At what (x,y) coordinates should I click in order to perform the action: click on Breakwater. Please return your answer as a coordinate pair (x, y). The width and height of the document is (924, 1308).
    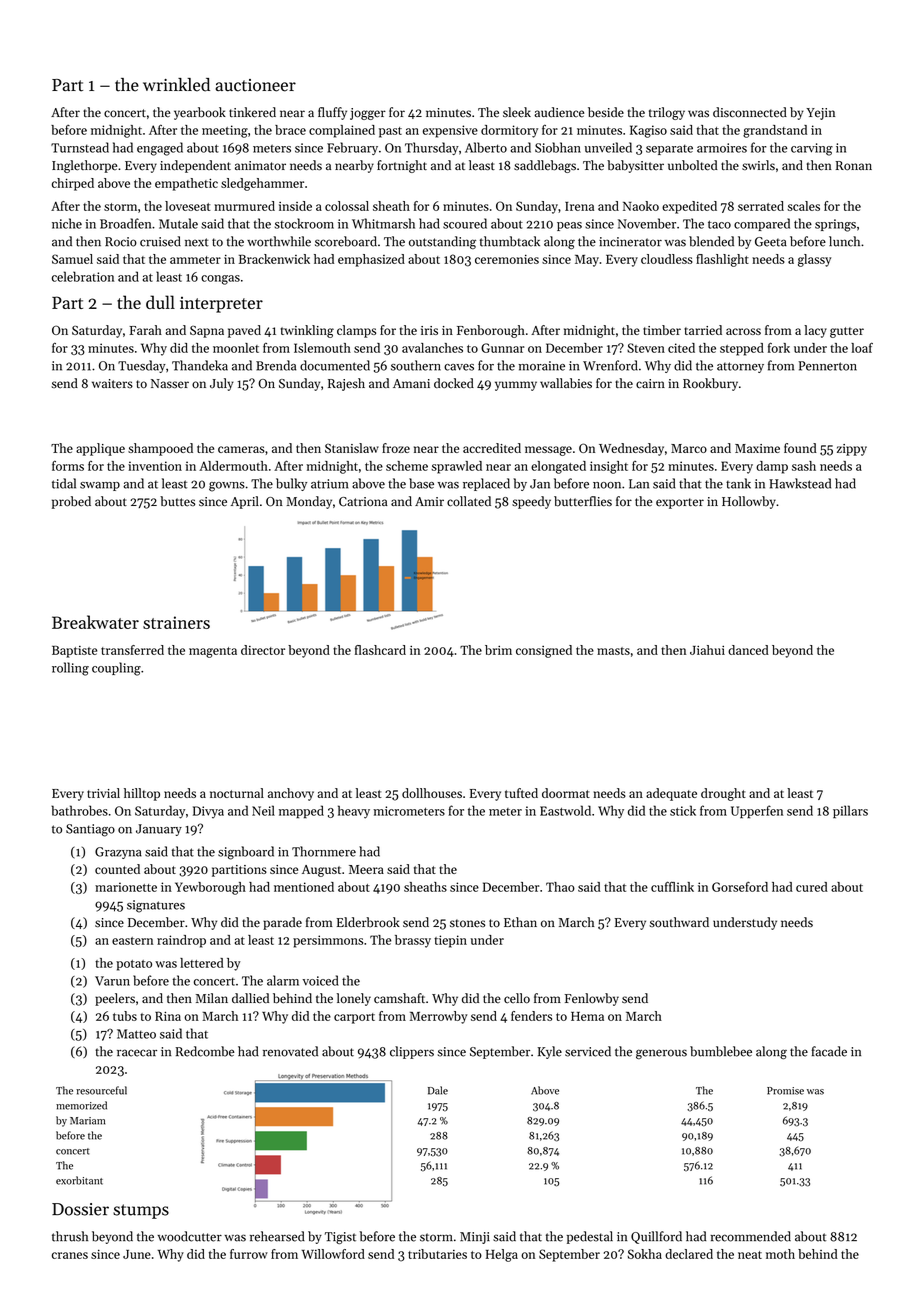
    Looking at the image, I should click on (95, 622).
